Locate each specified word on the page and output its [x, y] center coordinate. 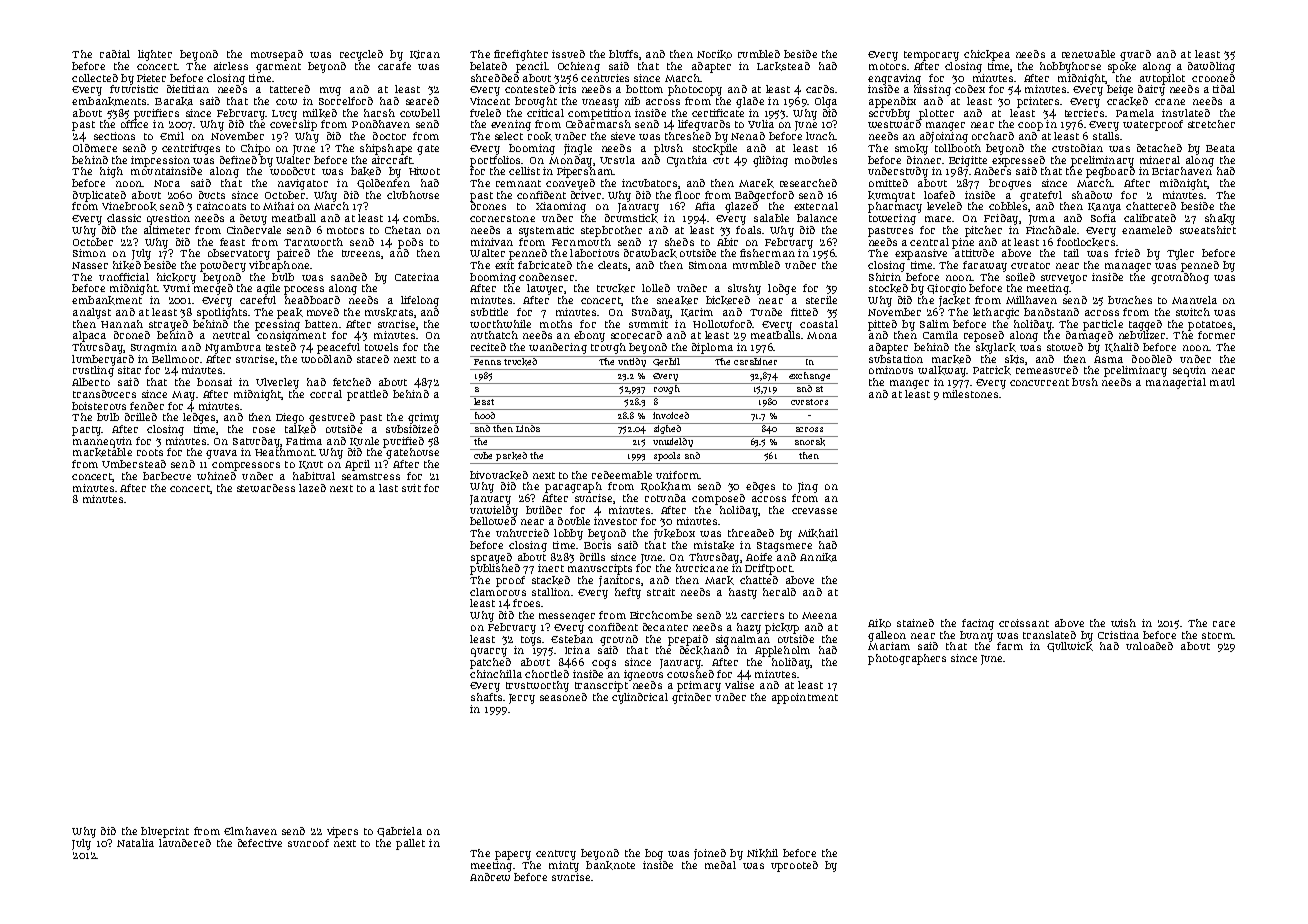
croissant [1024, 623]
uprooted [794, 866]
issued [568, 54]
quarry [489, 652]
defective [260, 843]
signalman [743, 640]
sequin [1189, 371]
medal [720, 865]
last [388, 488]
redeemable [622, 475]
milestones [970, 394]
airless [231, 66]
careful [258, 300]
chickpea [987, 55]
